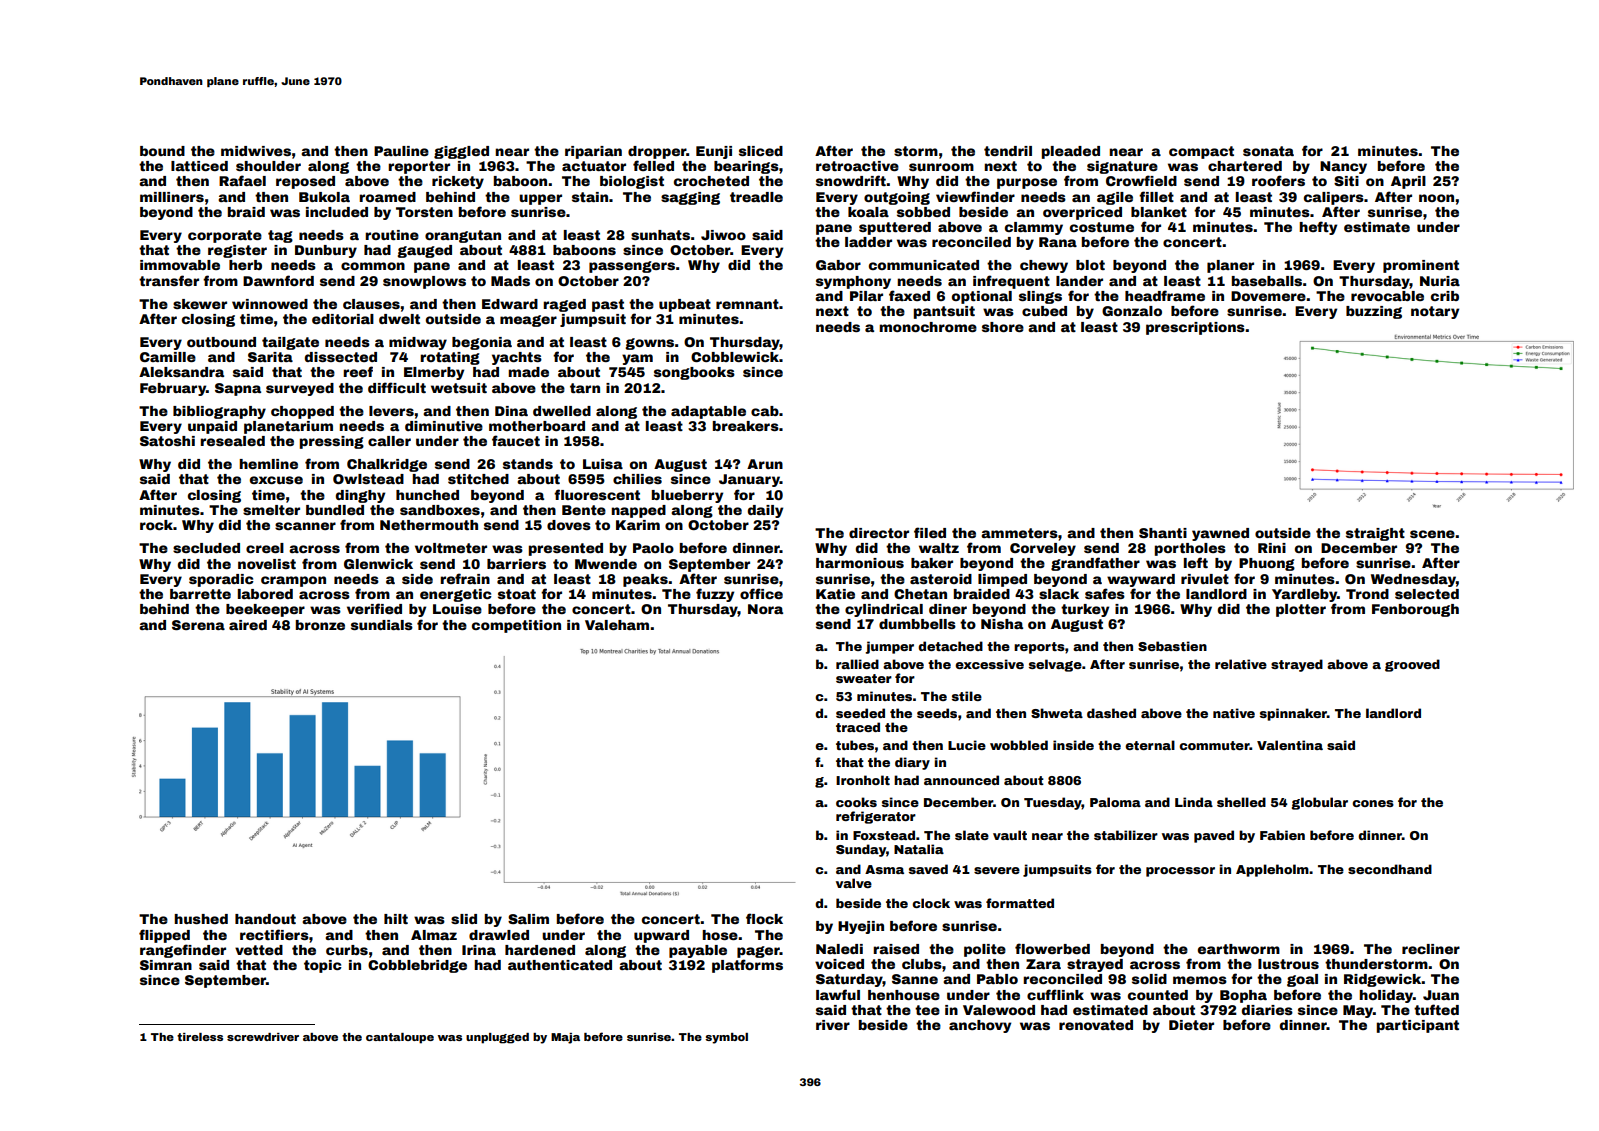 This page has width=1599, height=1131. What do you see at coordinates (1008, 151) in the page?
I see `tendril` at bounding box center [1008, 151].
